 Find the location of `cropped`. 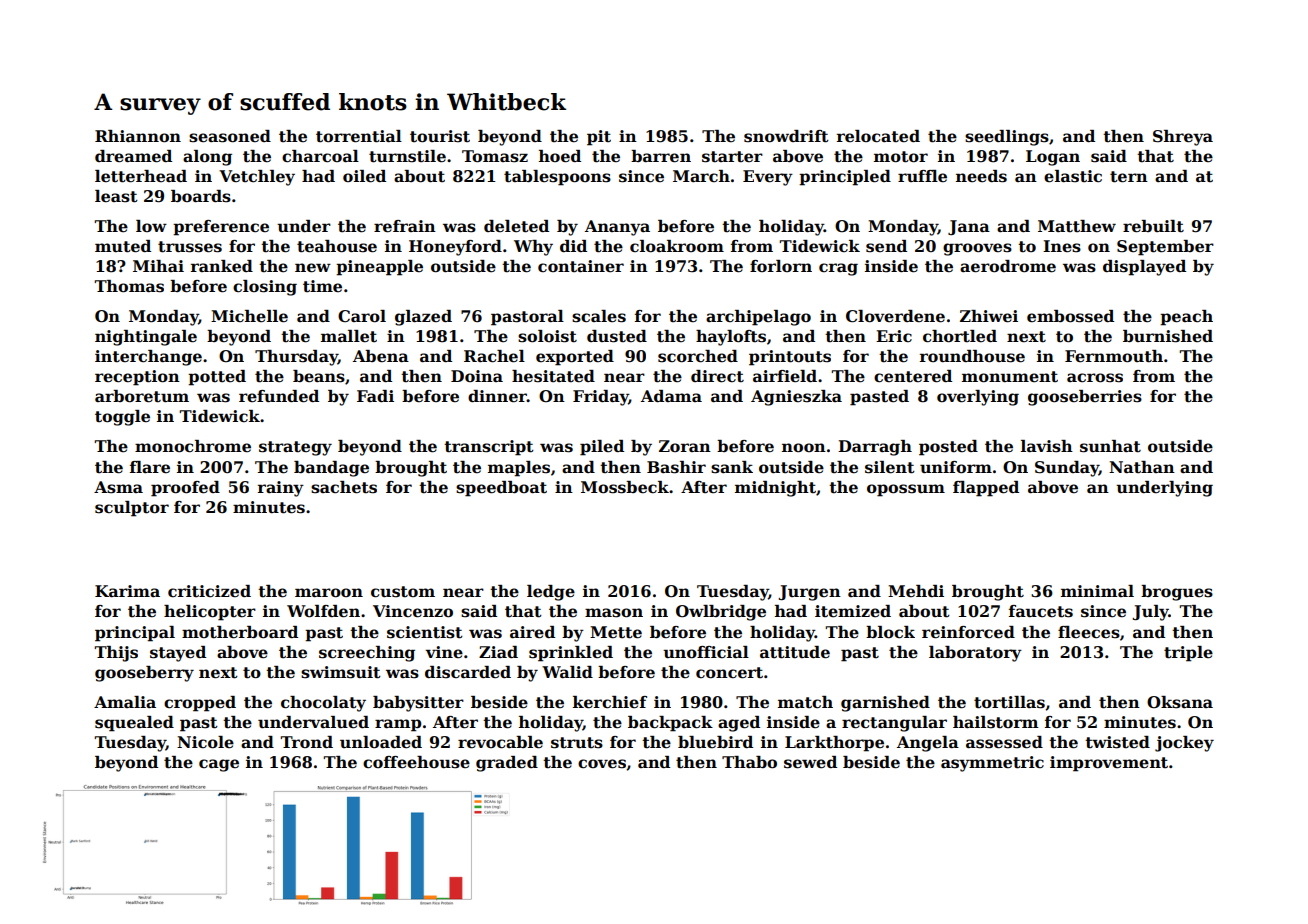

cropped is located at coordinates (200, 704).
